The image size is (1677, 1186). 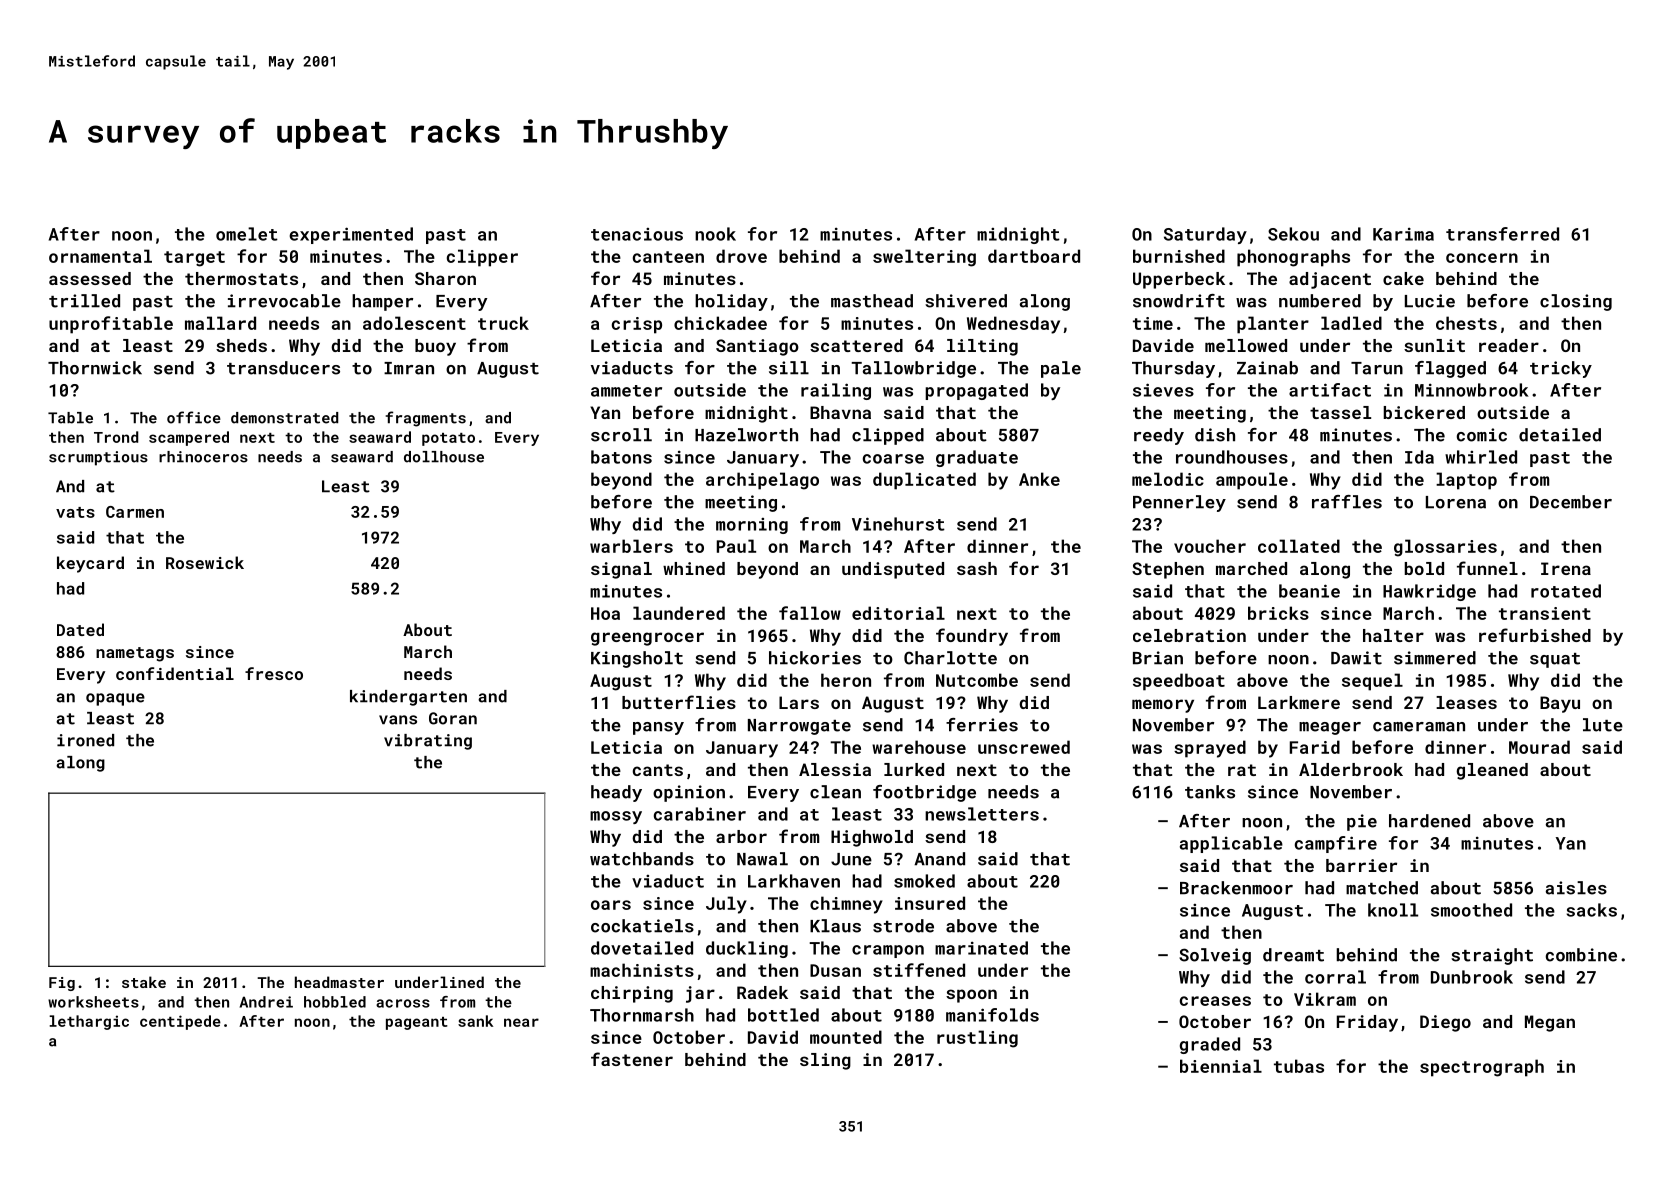 What do you see at coordinates (893, 570) in the screenshot?
I see `undisputed` at bounding box center [893, 570].
